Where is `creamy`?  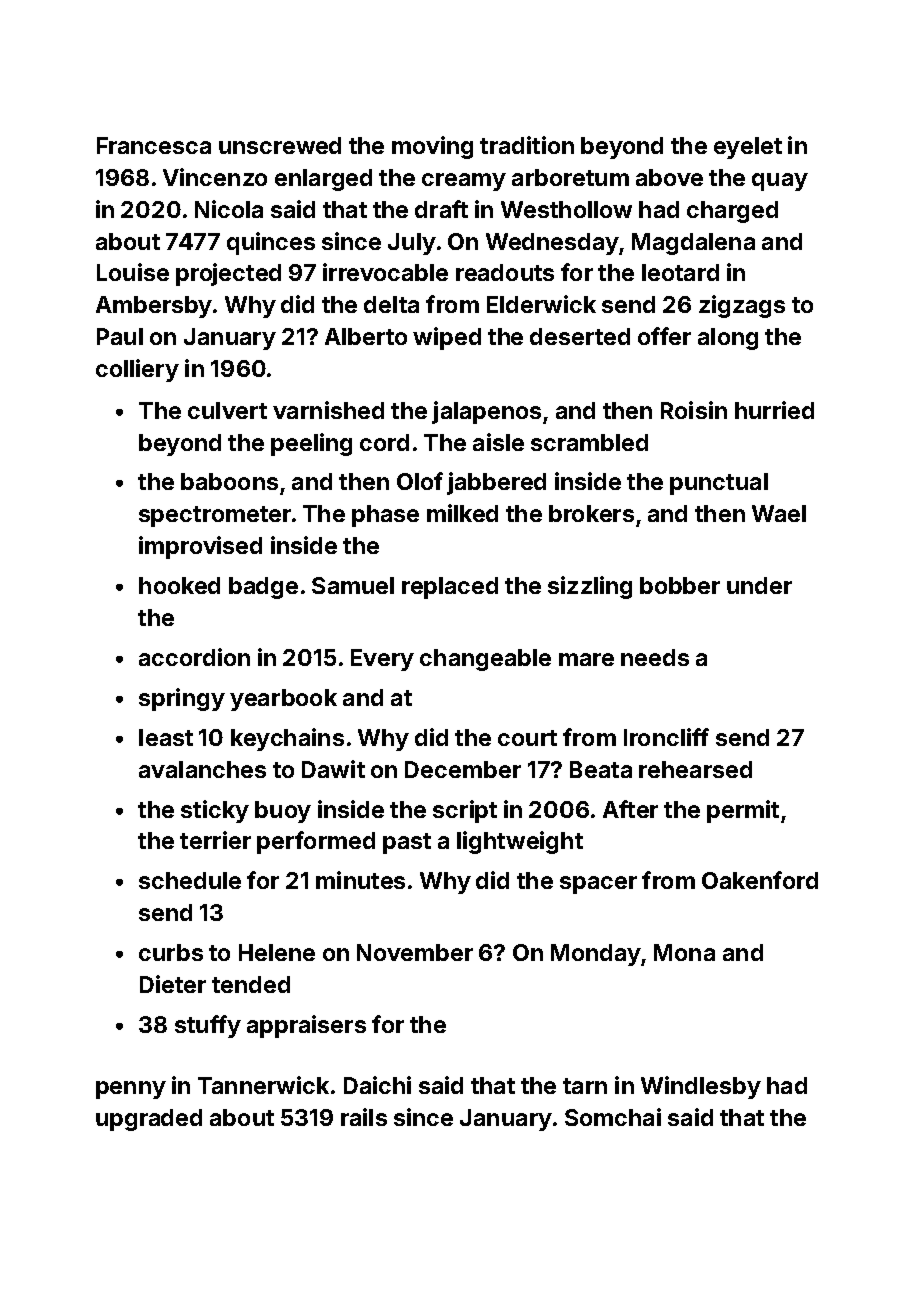 creamy is located at coordinates (464, 182).
